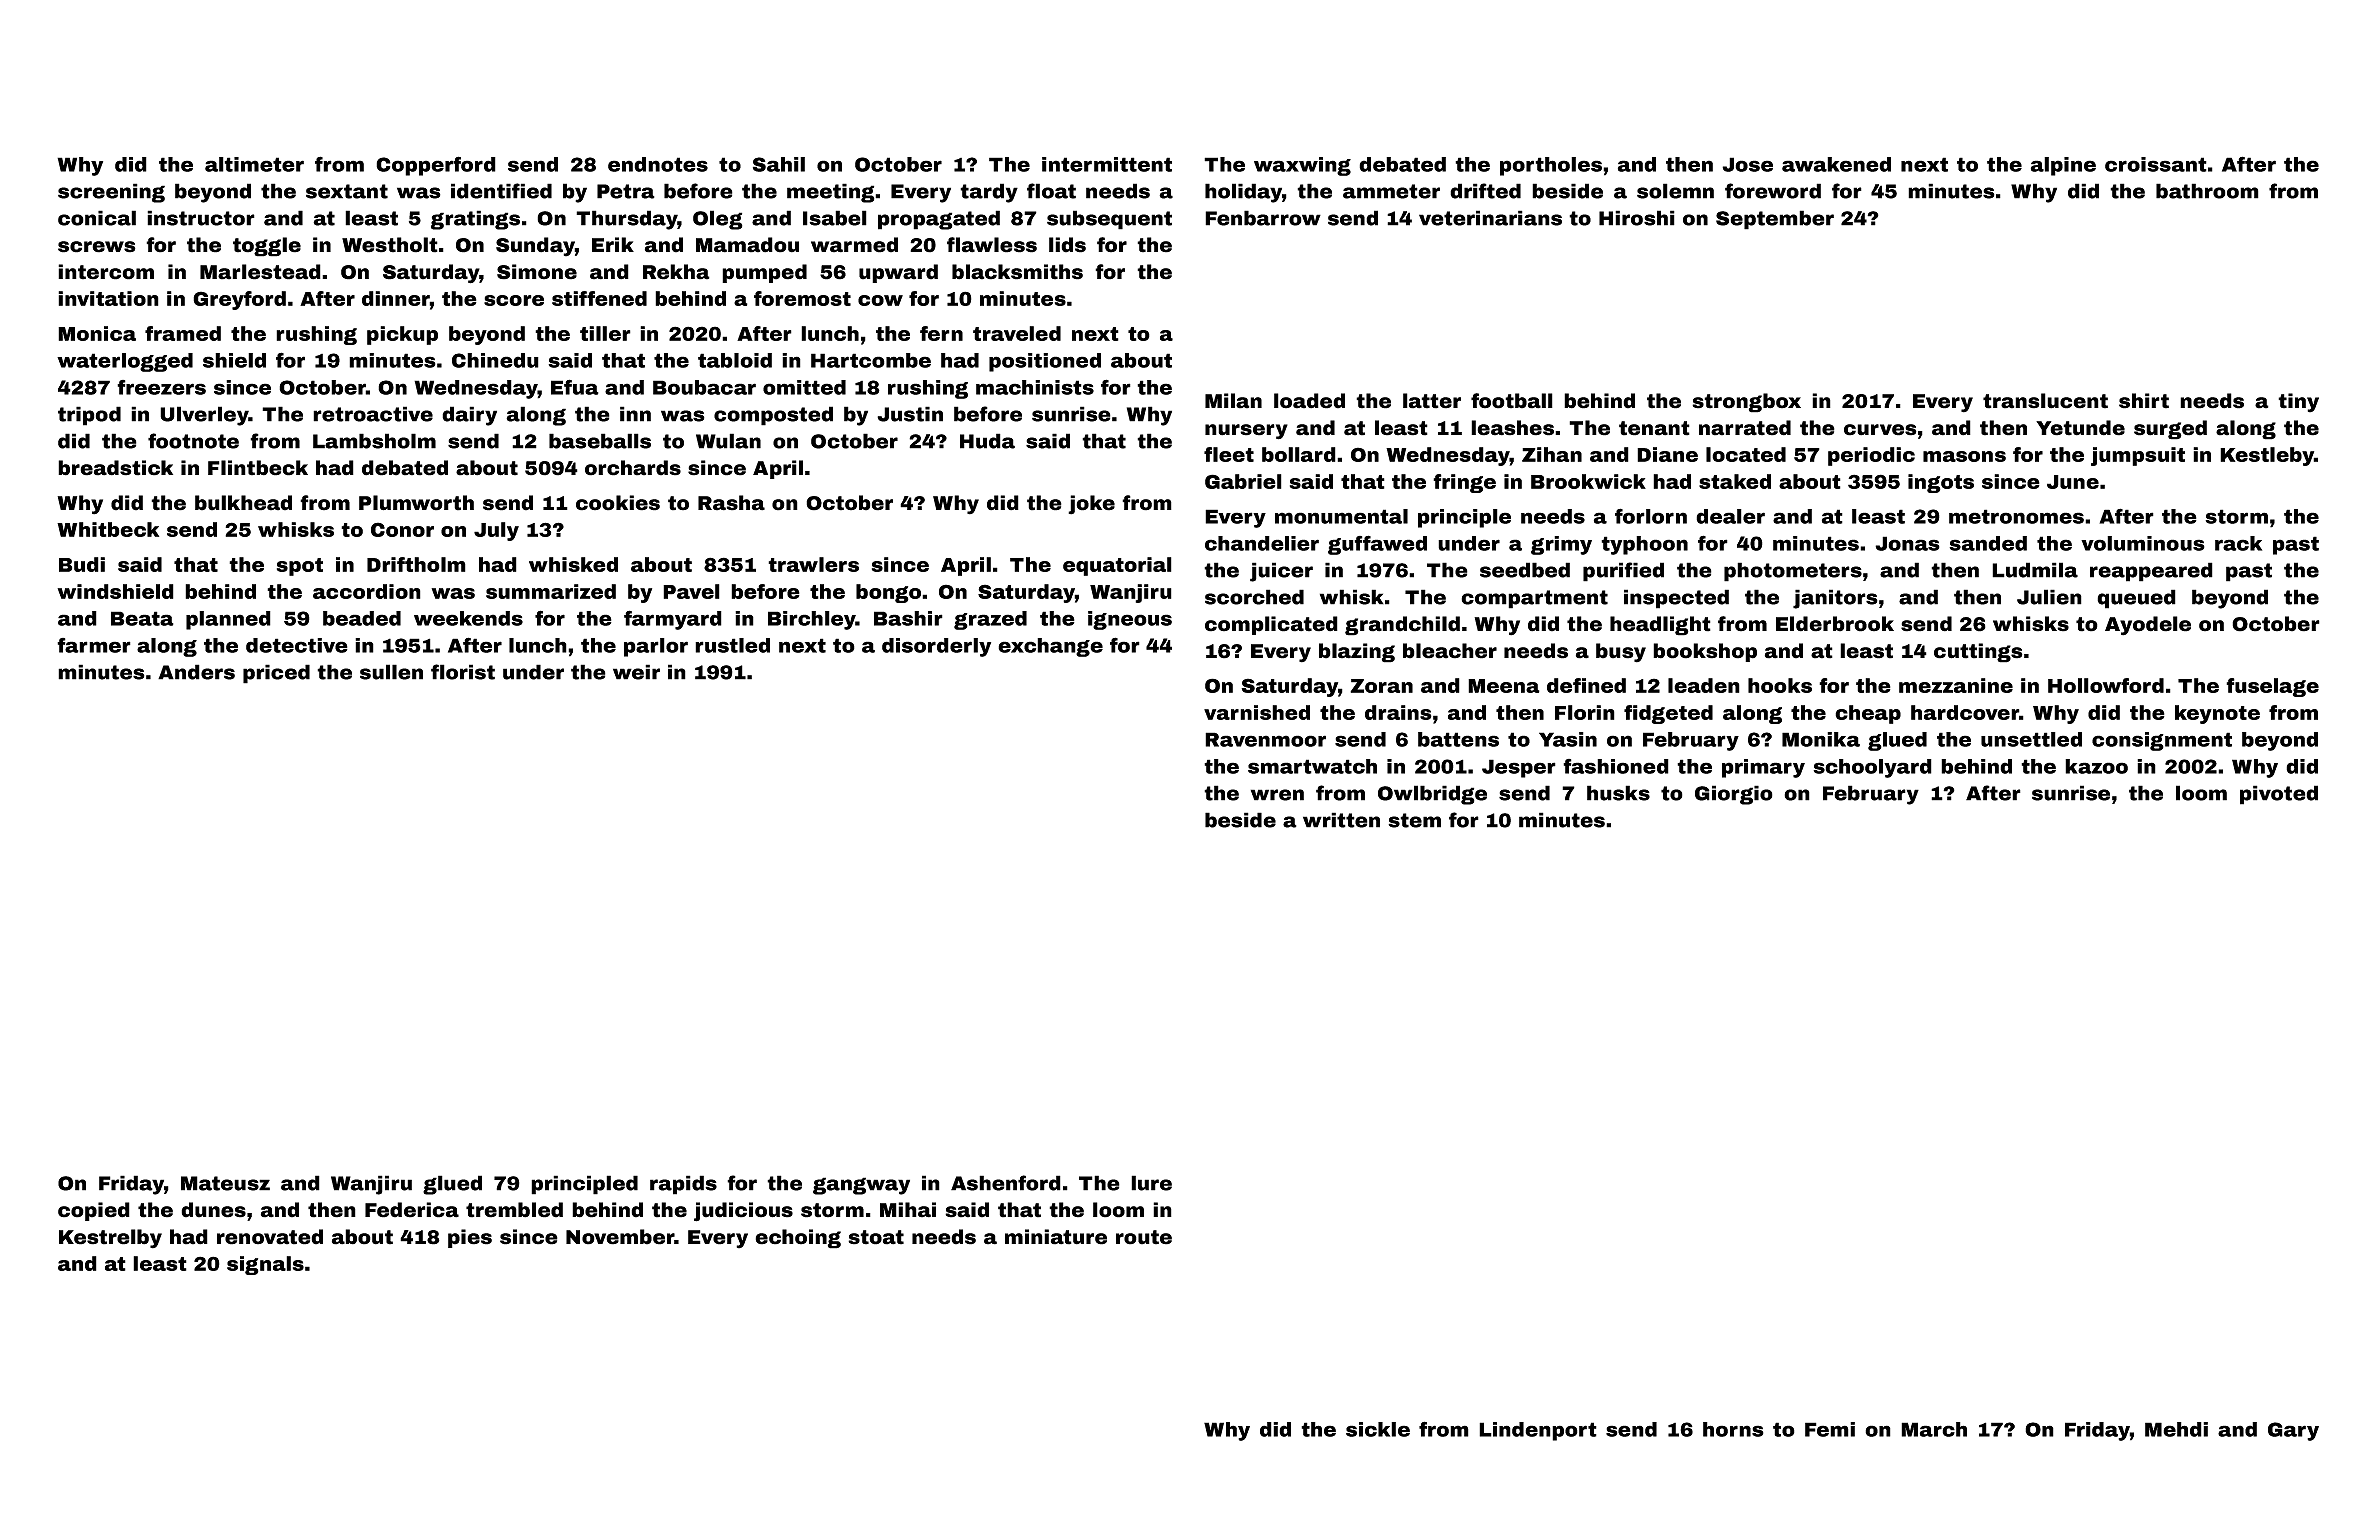 This image has height=1538, width=2377. What do you see at coordinates (265, 1265) in the image?
I see `signals` at bounding box center [265, 1265].
